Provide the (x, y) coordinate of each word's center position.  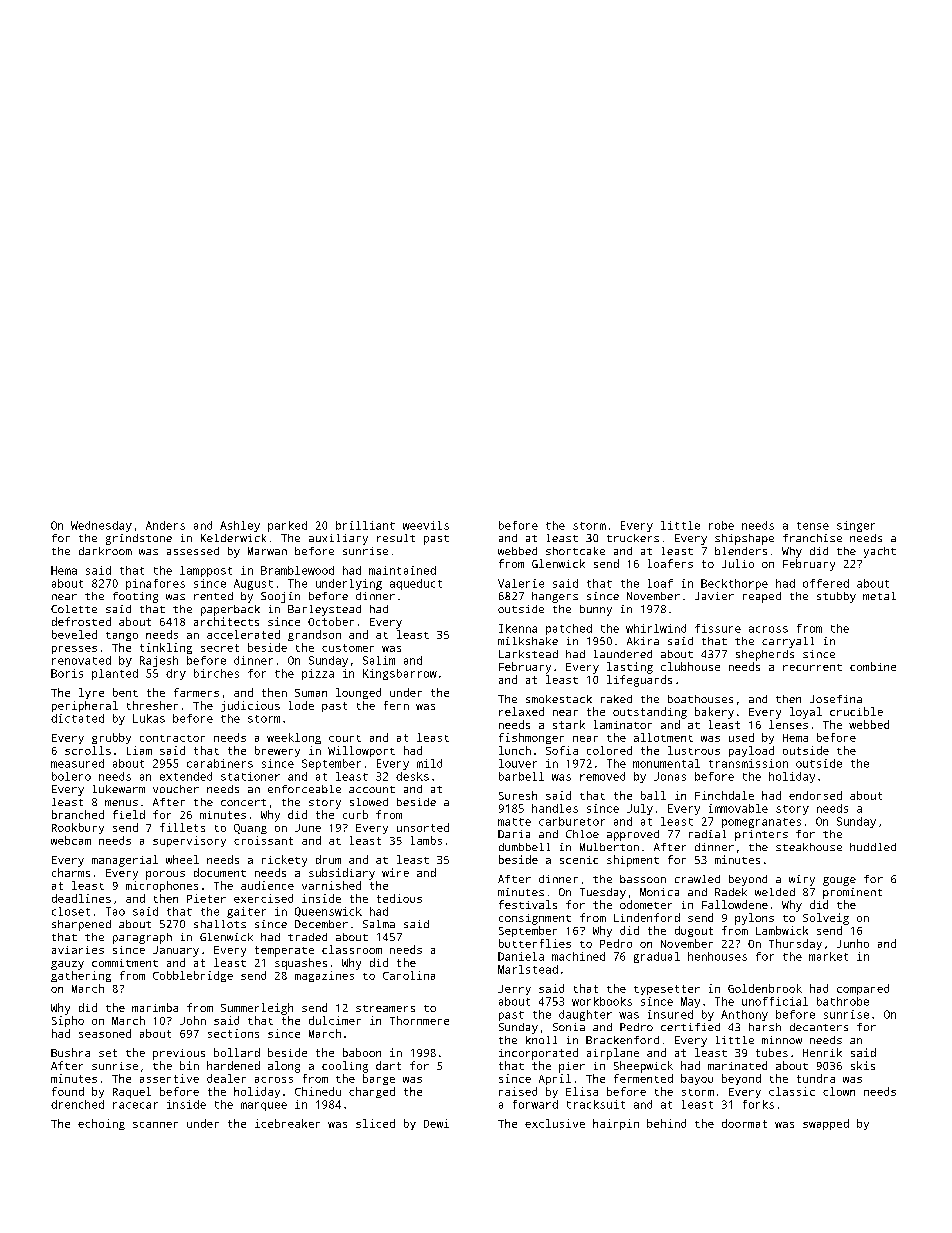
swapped (826, 1124)
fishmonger (531, 738)
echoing (101, 1124)
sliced (375, 1123)
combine (873, 666)
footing (135, 597)
